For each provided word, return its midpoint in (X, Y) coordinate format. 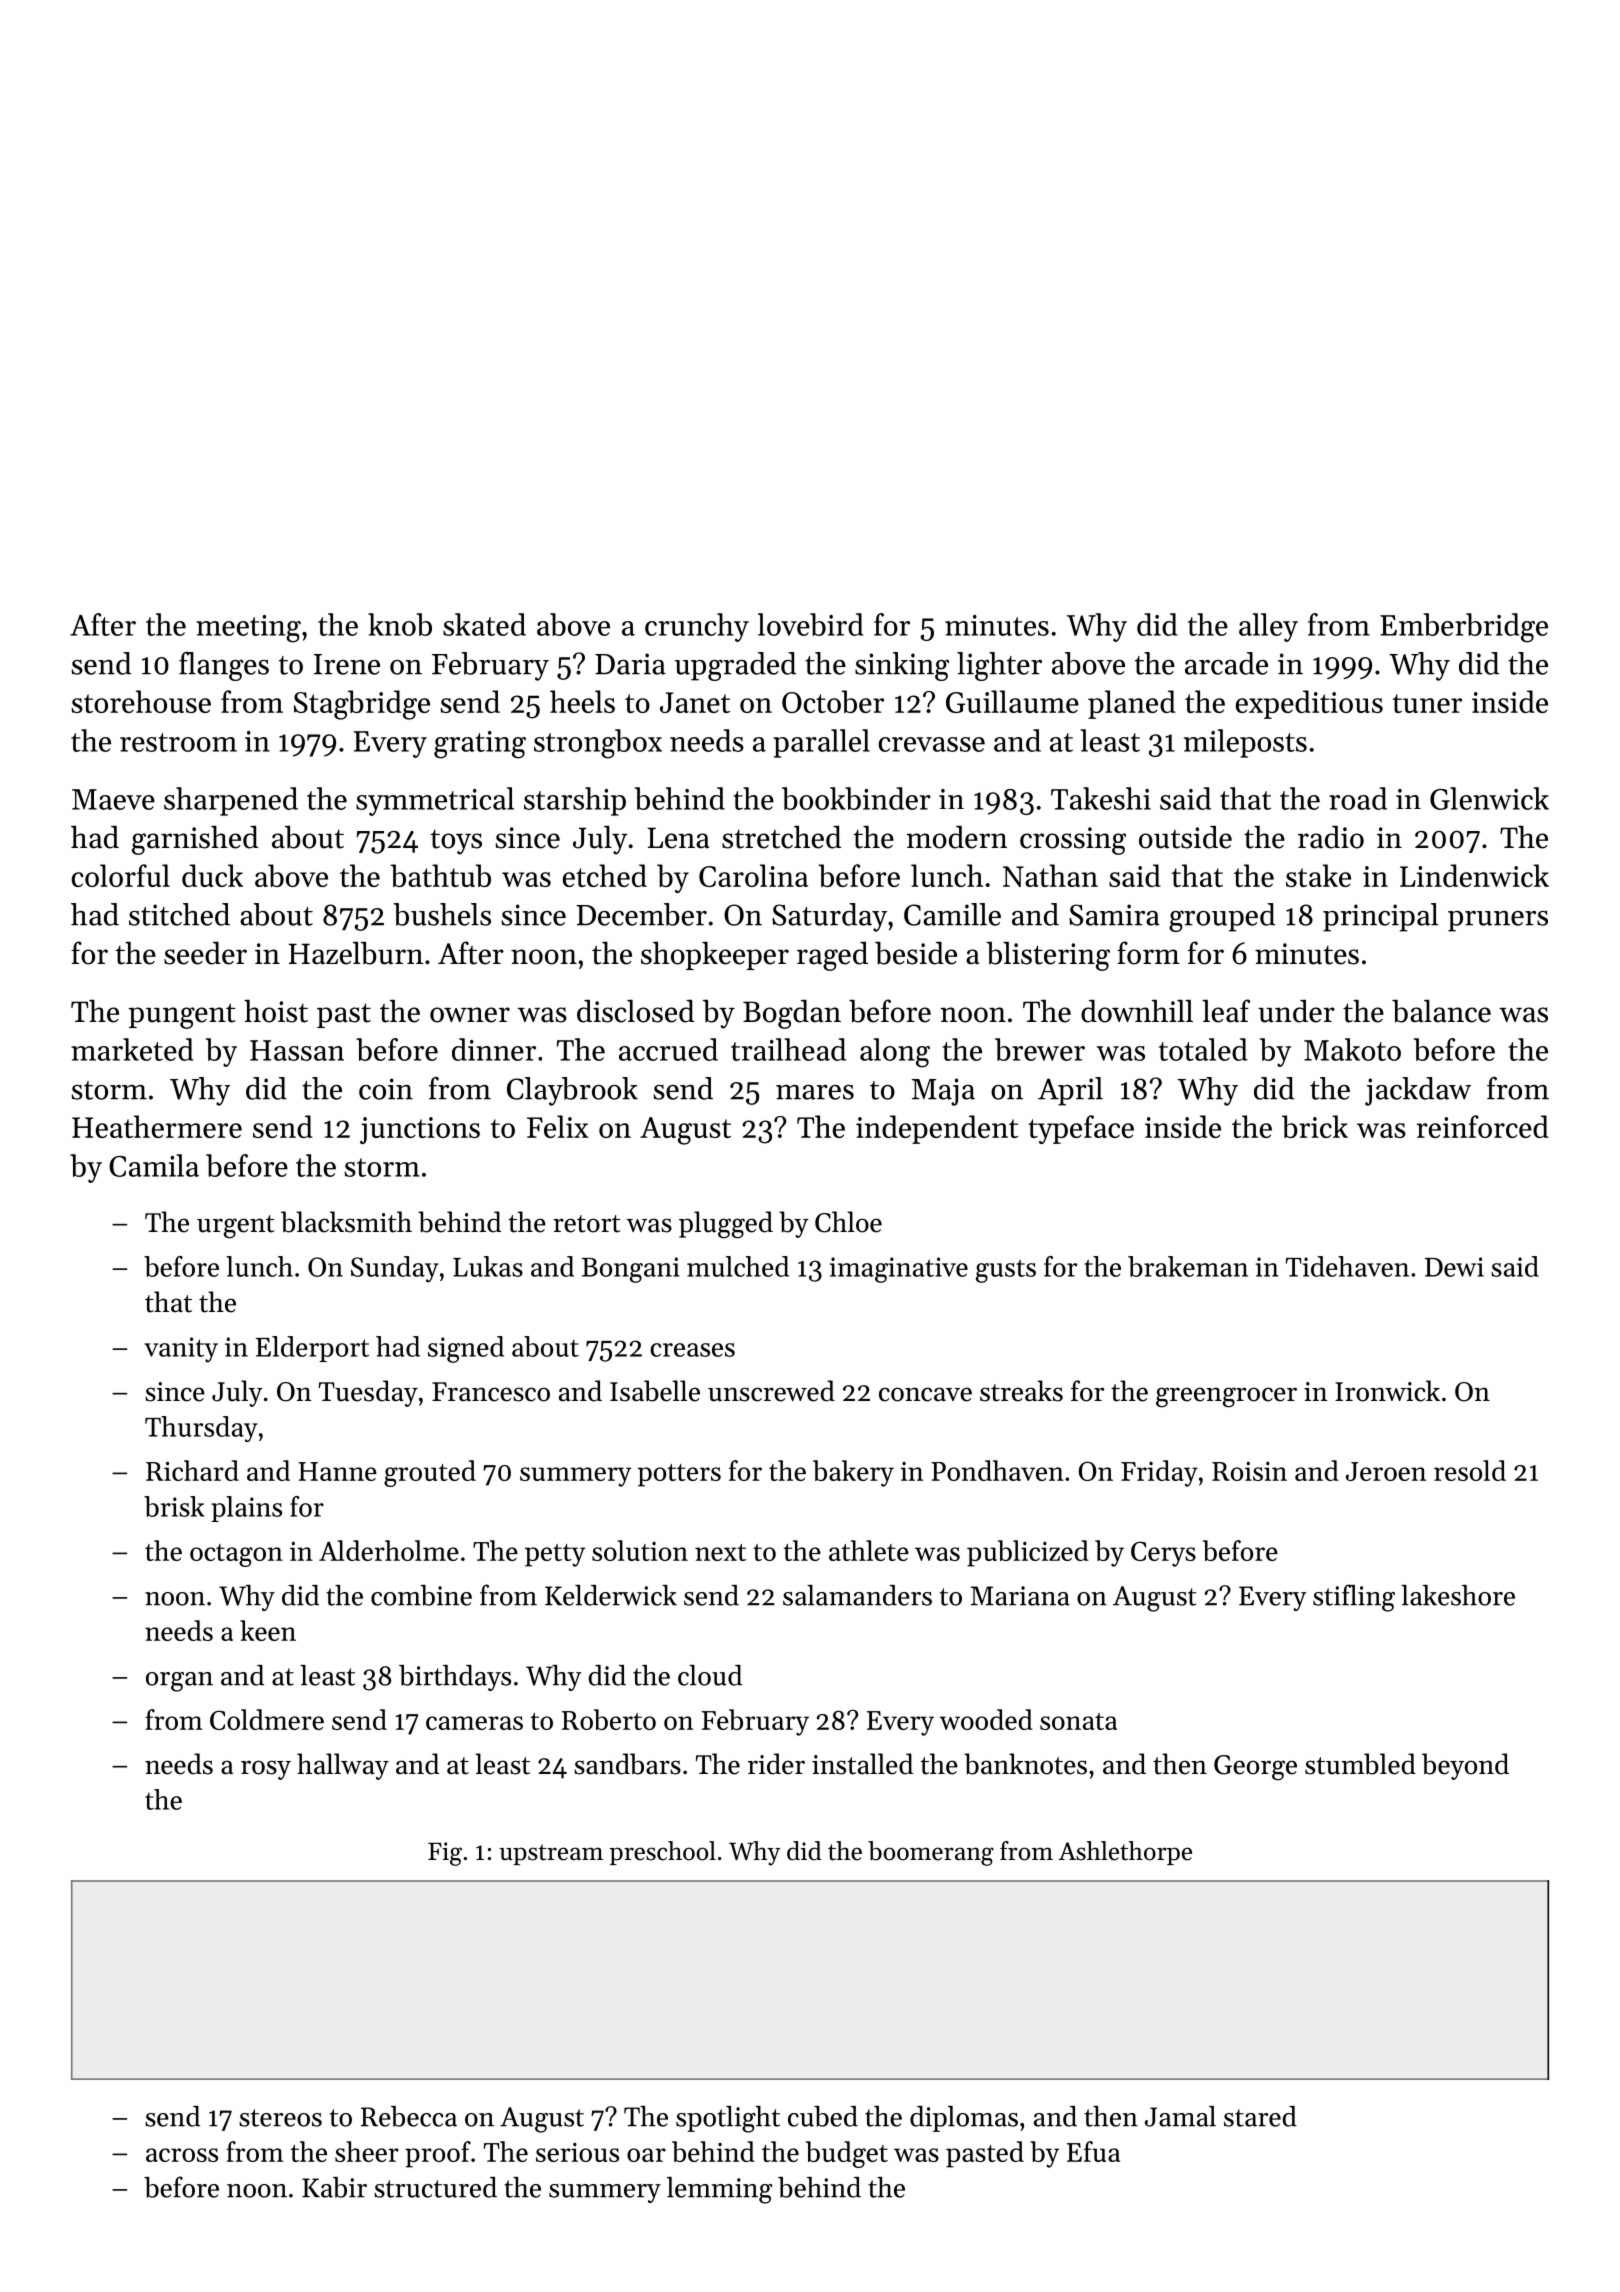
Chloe (848, 1222)
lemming (719, 2190)
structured (435, 2187)
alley (1268, 627)
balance (1441, 1011)
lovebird (811, 624)
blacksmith (346, 1222)
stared (1260, 2116)
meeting (248, 629)
